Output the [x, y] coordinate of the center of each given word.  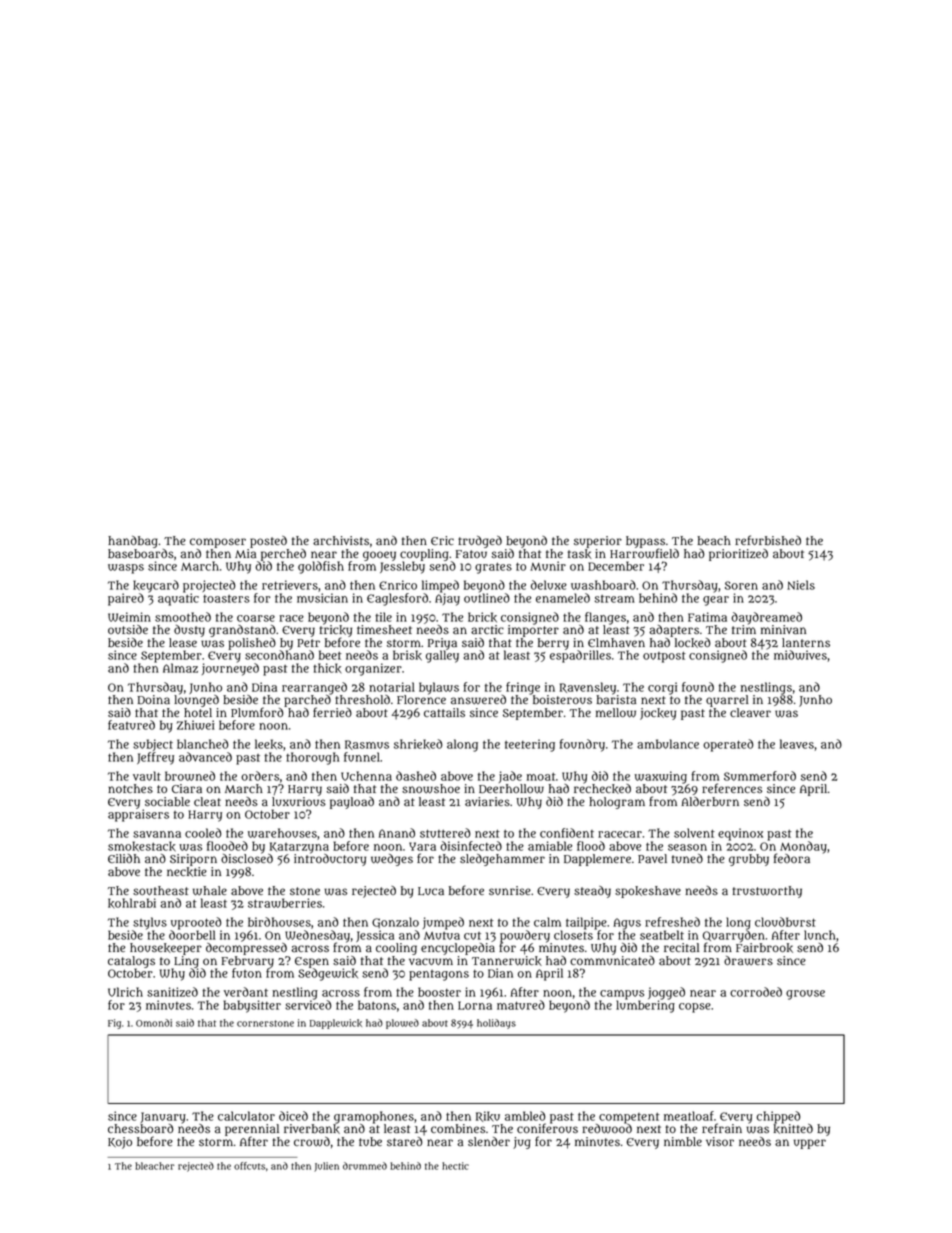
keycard [156, 586]
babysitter [252, 1006]
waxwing [661, 777]
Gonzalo [395, 923]
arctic [487, 629]
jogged [666, 993]
